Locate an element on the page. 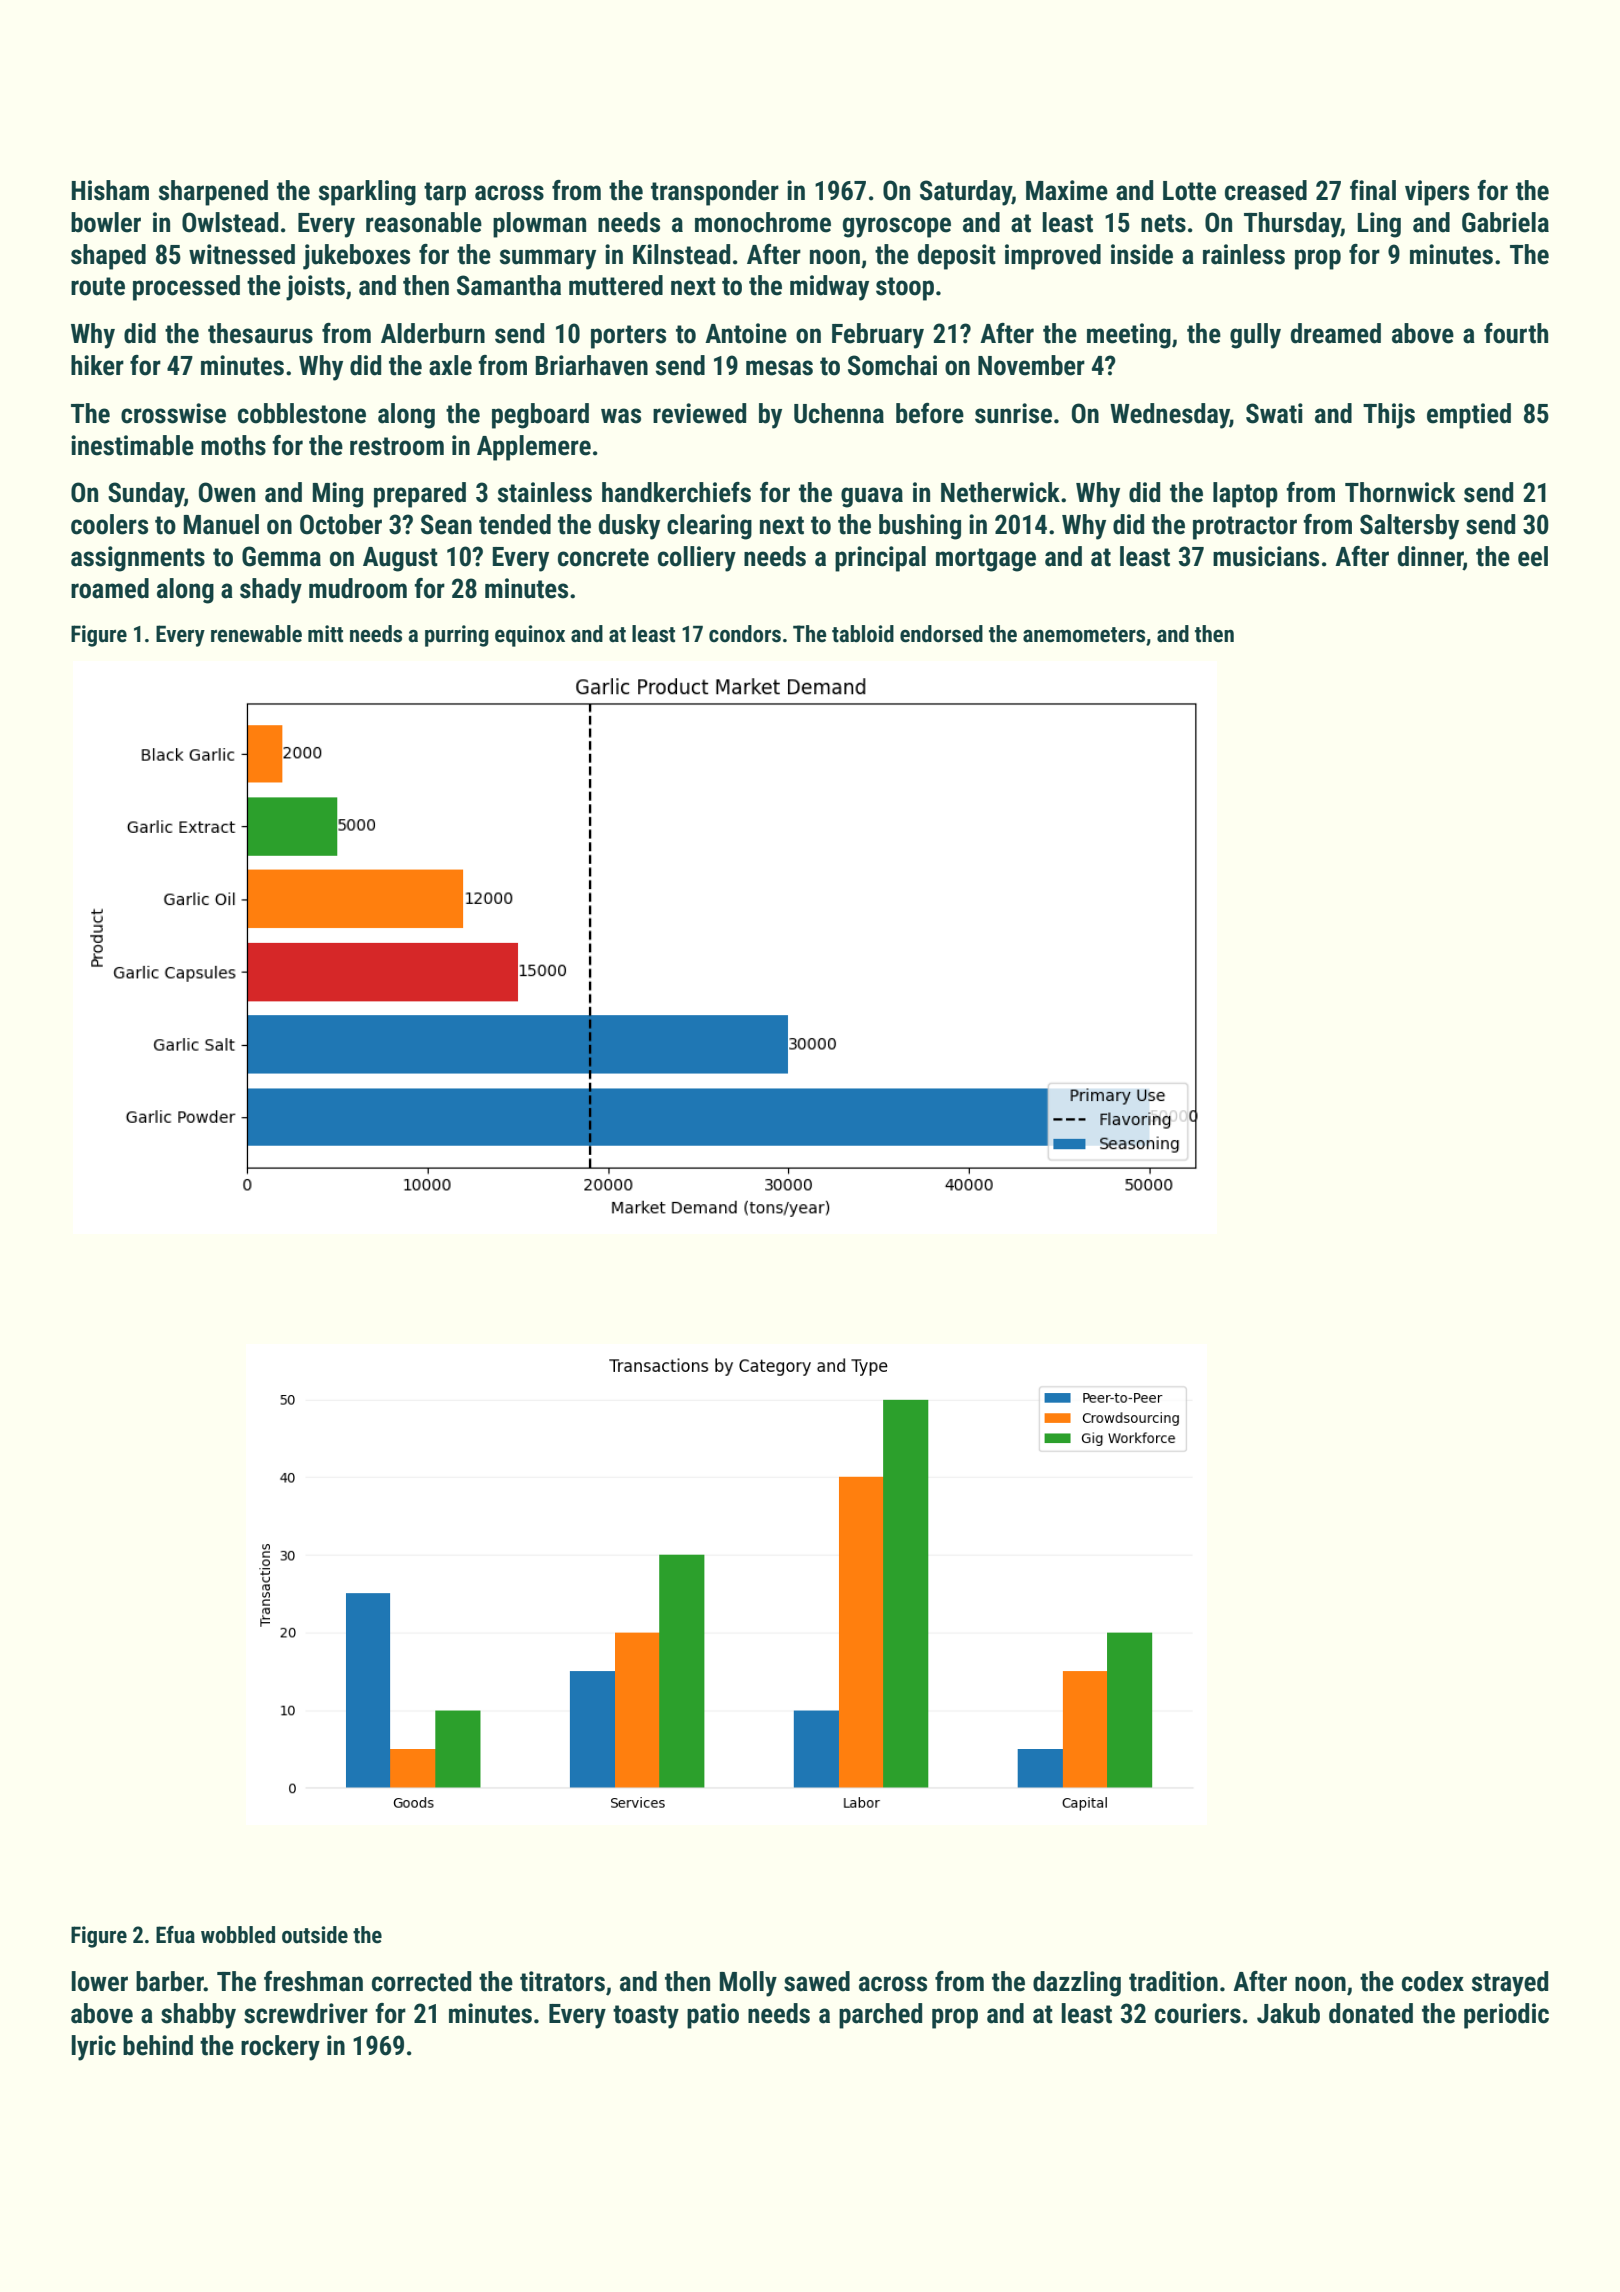 The image size is (1620, 2292). outside is located at coordinates (315, 1935).
